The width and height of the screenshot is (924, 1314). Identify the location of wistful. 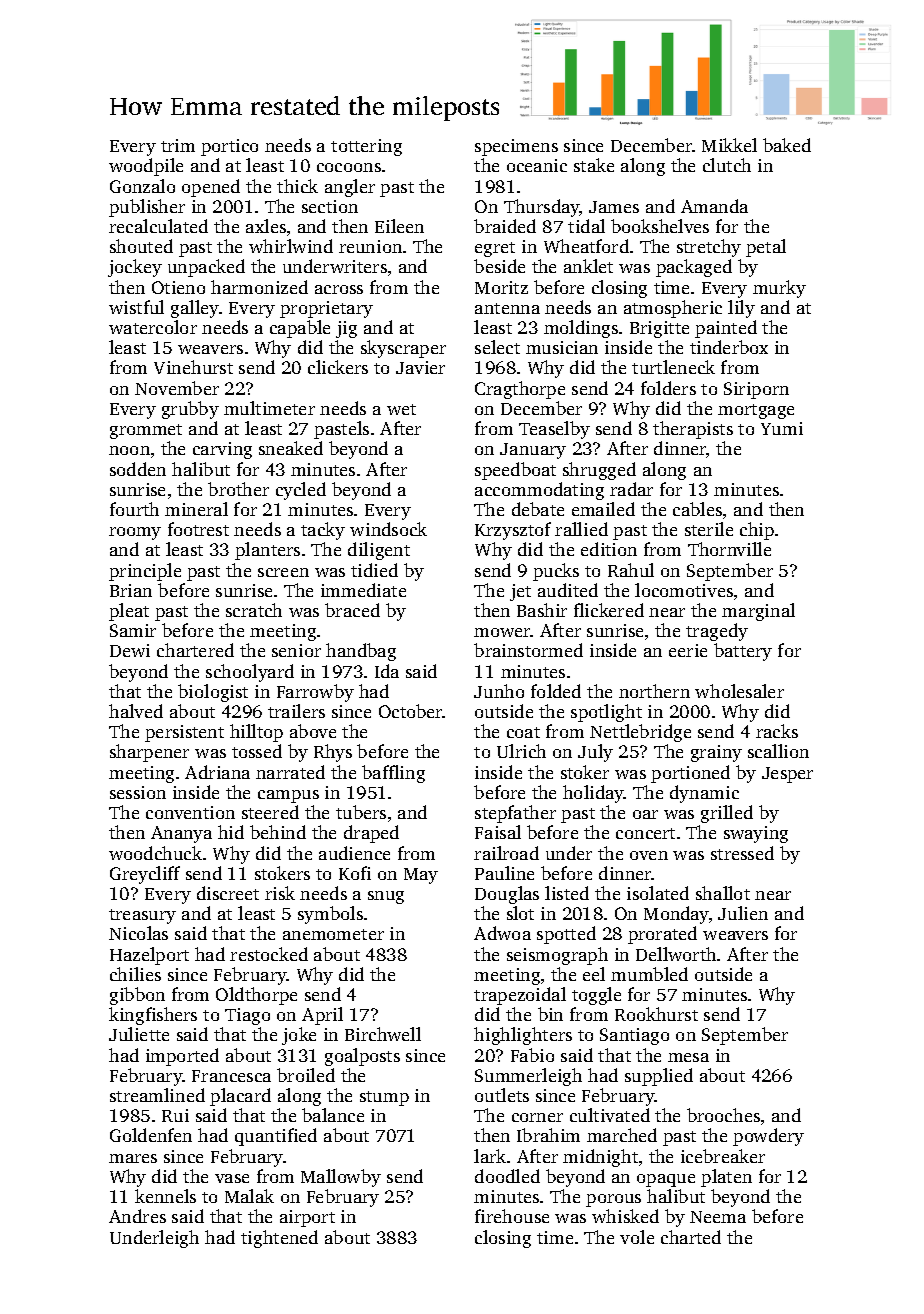
(136, 307).
